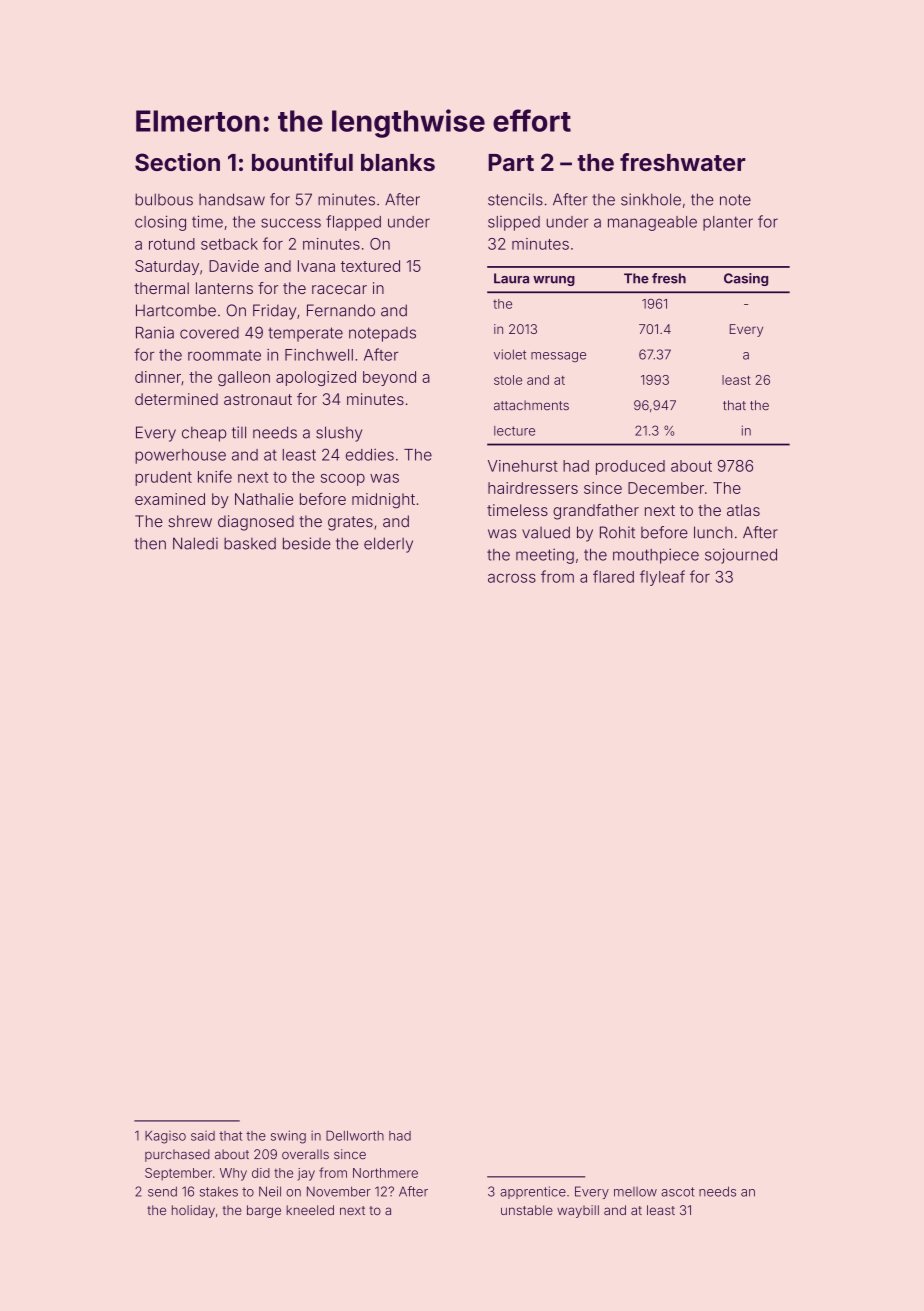 This document has width=924, height=1311. What do you see at coordinates (341, 310) in the document?
I see `Fernando` at bounding box center [341, 310].
